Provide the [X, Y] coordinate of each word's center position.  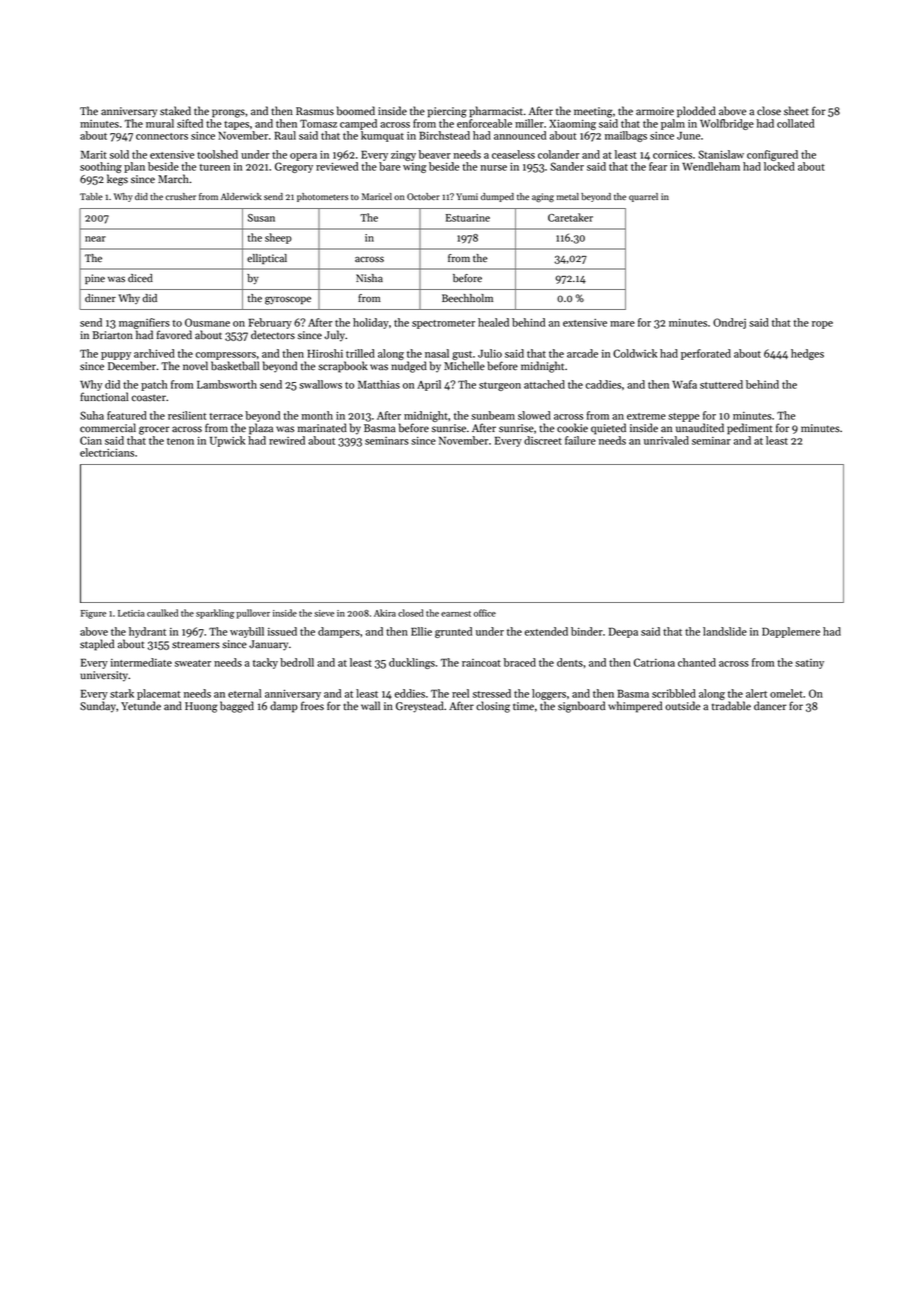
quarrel [643, 197]
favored [174, 335]
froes [312, 706]
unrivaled [666, 440]
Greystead [420, 707]
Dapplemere [791, 632]
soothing [101, 167]
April [429, 385]
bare [389, 166]
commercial [108, 428]
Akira [385, 613]
